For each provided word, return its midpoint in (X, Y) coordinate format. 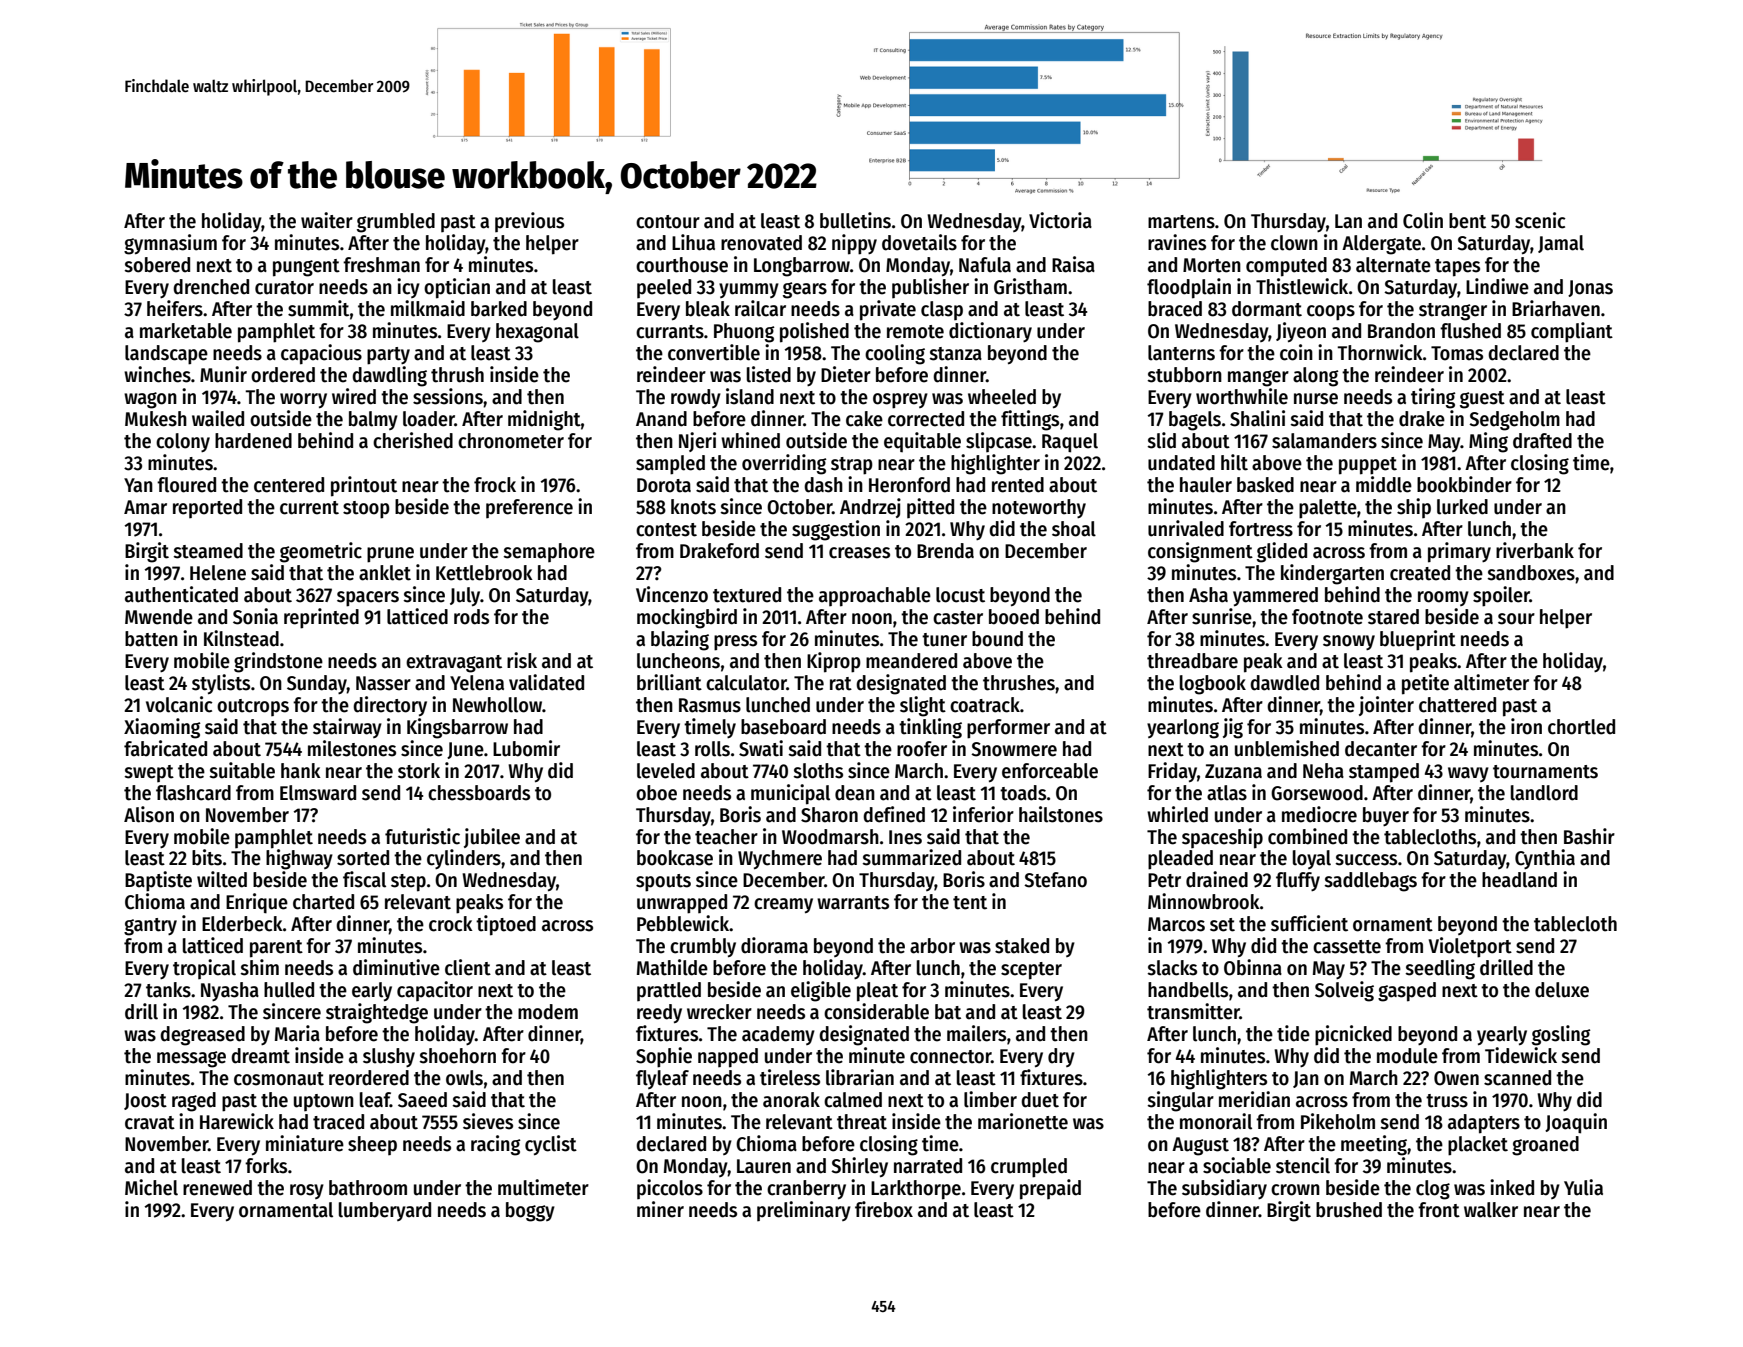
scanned (1517, 1078)
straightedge (377, 1013)
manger (1258, 378)
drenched (211, 287)
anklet (385, 573)
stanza (955, 354)
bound (997, 639)
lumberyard (385, 1211)
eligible (821, 991)
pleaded (1180, 860)
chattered (1457, 705)
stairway (347, 728)
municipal (790, 794)
